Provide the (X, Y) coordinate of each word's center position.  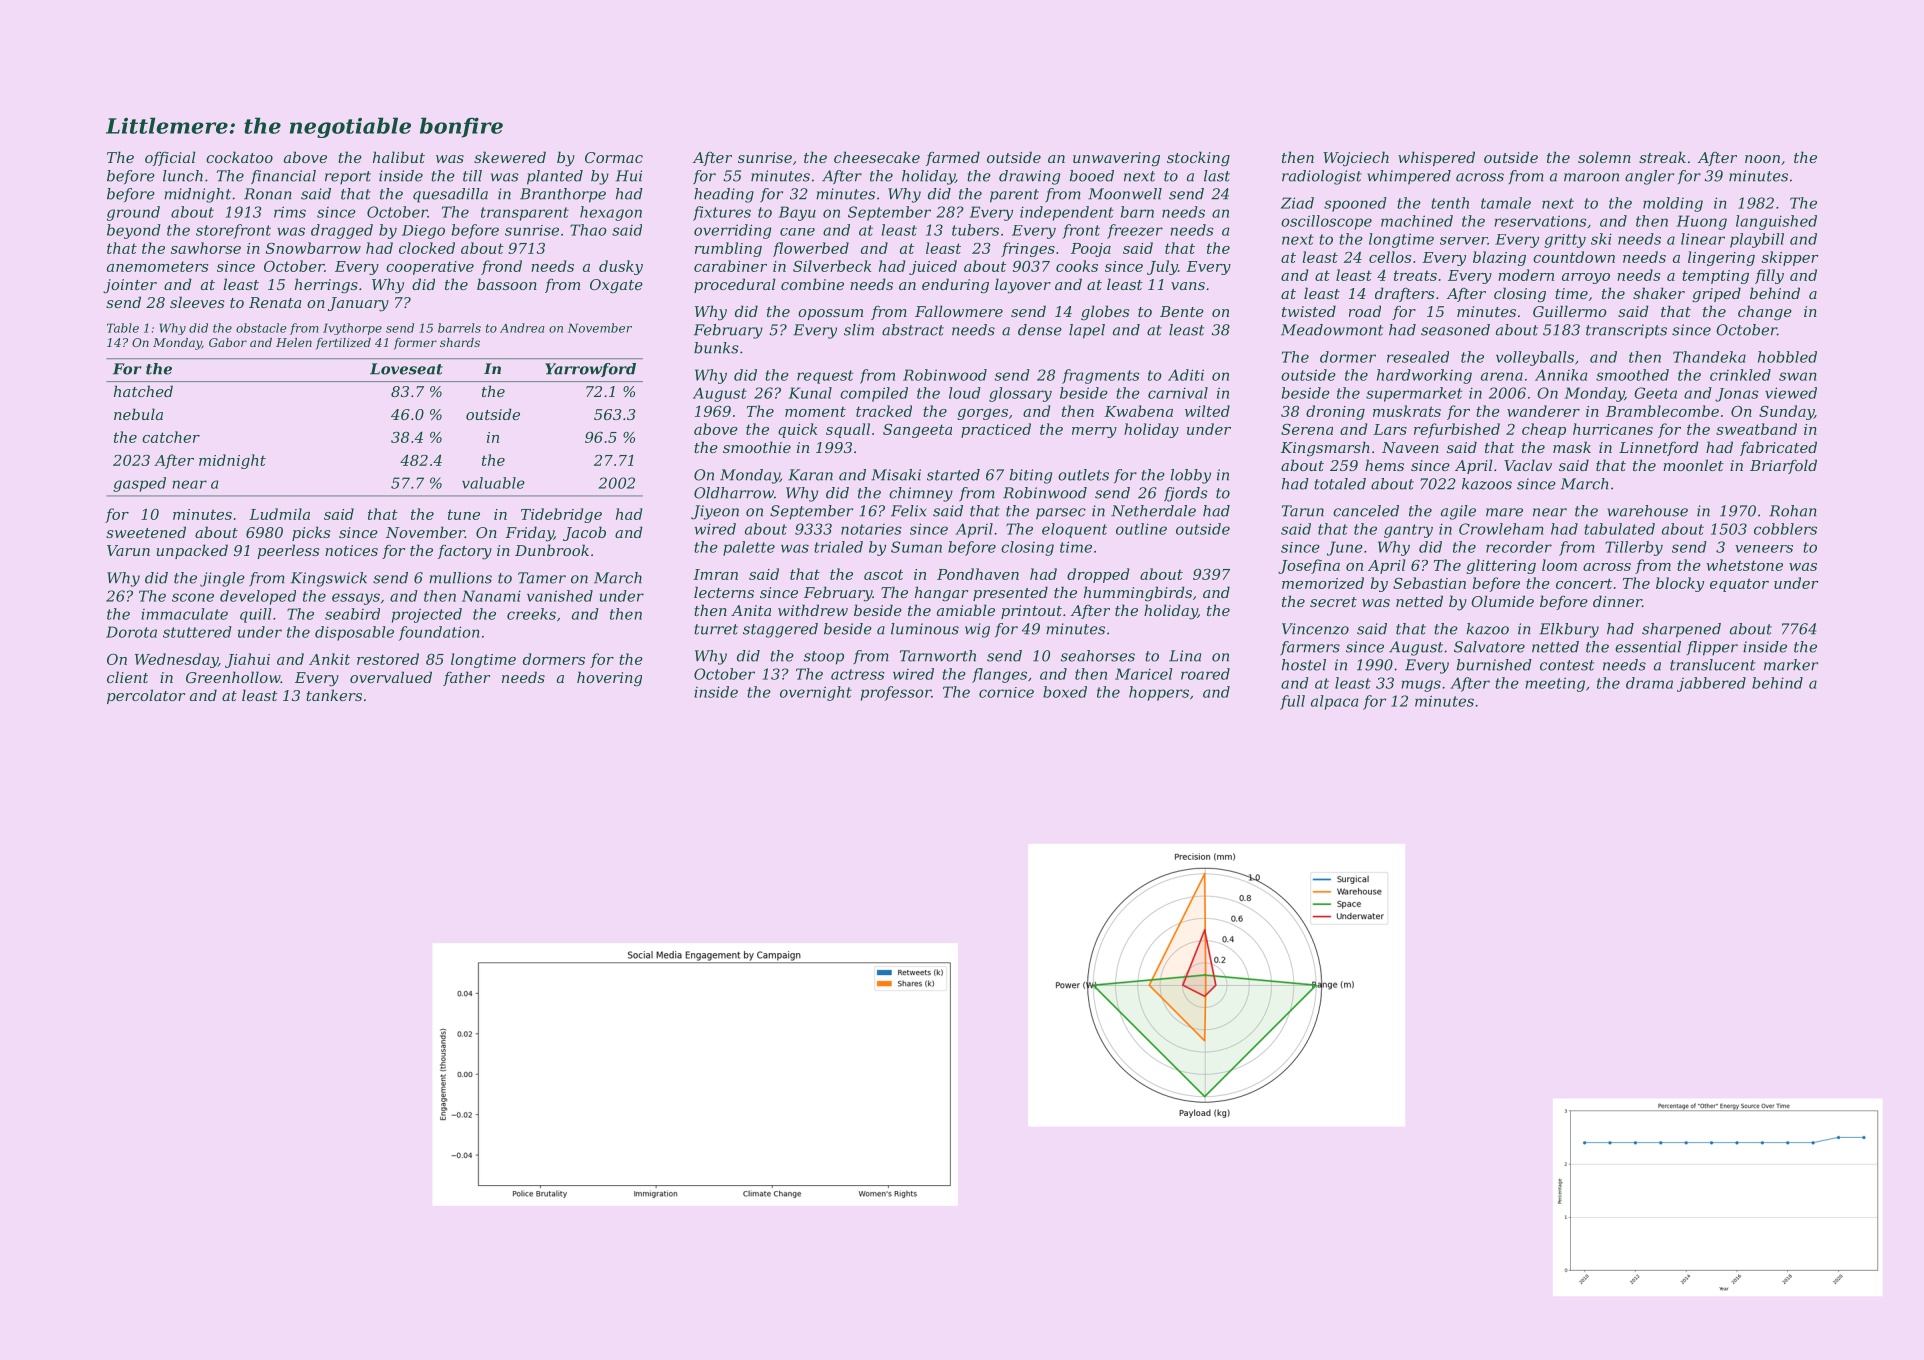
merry (1094, 432)
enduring (955, 286)
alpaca (1334, 702)
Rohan (1792, 511)
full (1292, 702)
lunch (183, 176)
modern (1526, 275)
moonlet (1693, 465)
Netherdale (1153, 511)
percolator (146, 696)
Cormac (614, 157)
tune (464, 514)
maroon (1591, 177)
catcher (171, 437)
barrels (459, 328)
